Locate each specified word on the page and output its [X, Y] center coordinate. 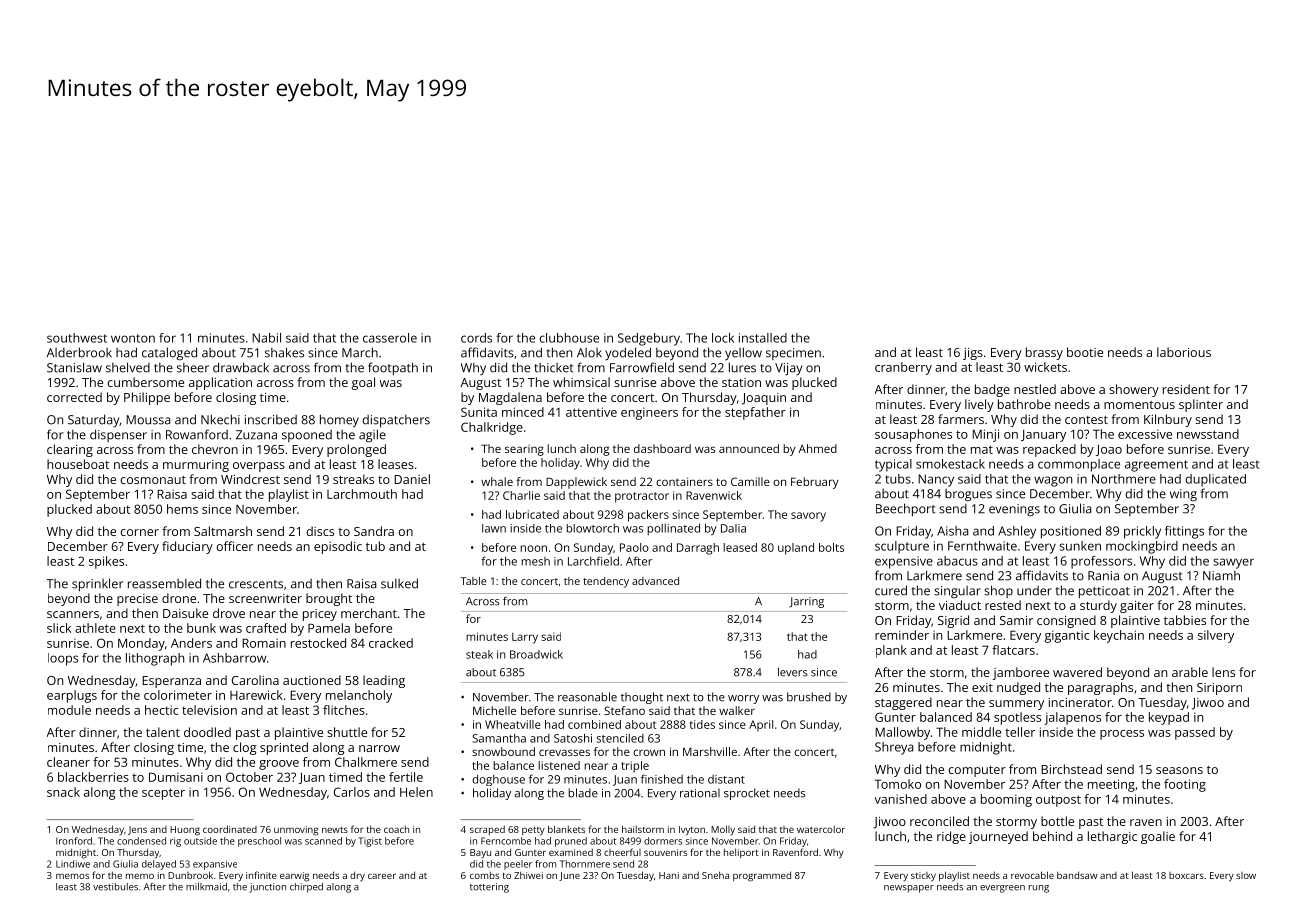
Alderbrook [79, 352]
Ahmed [817, 448]
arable [1190, 672]
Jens [137, 830]
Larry [525, 638]
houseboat [78, 464]
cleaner [68, 762]
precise [137, 600]
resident [1186, 389]
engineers [649, 413]
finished [662, 779]
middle [981, 732]
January [1043, 436]
